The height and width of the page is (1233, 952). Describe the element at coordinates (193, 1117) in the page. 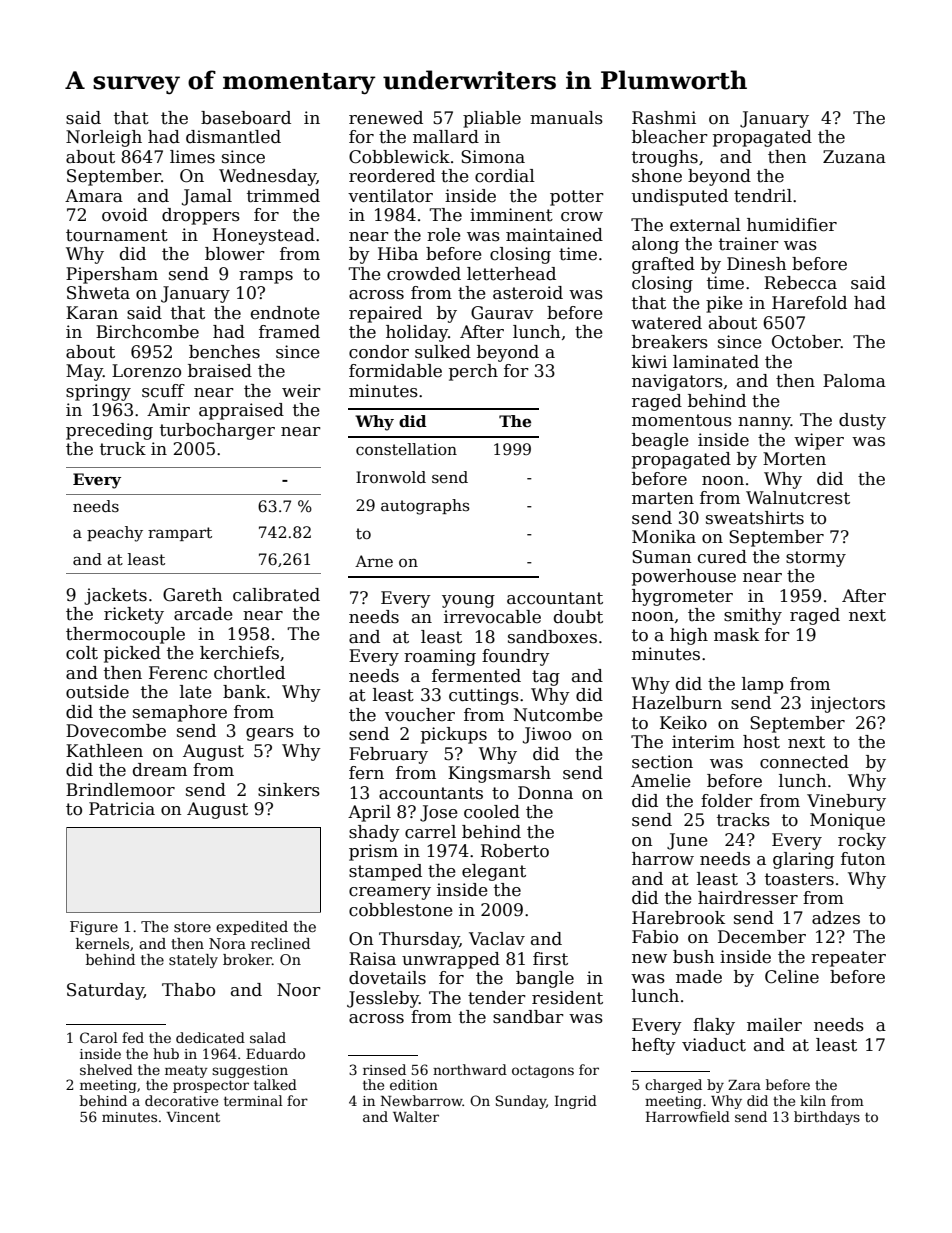

I see `Vincent` at that location.
